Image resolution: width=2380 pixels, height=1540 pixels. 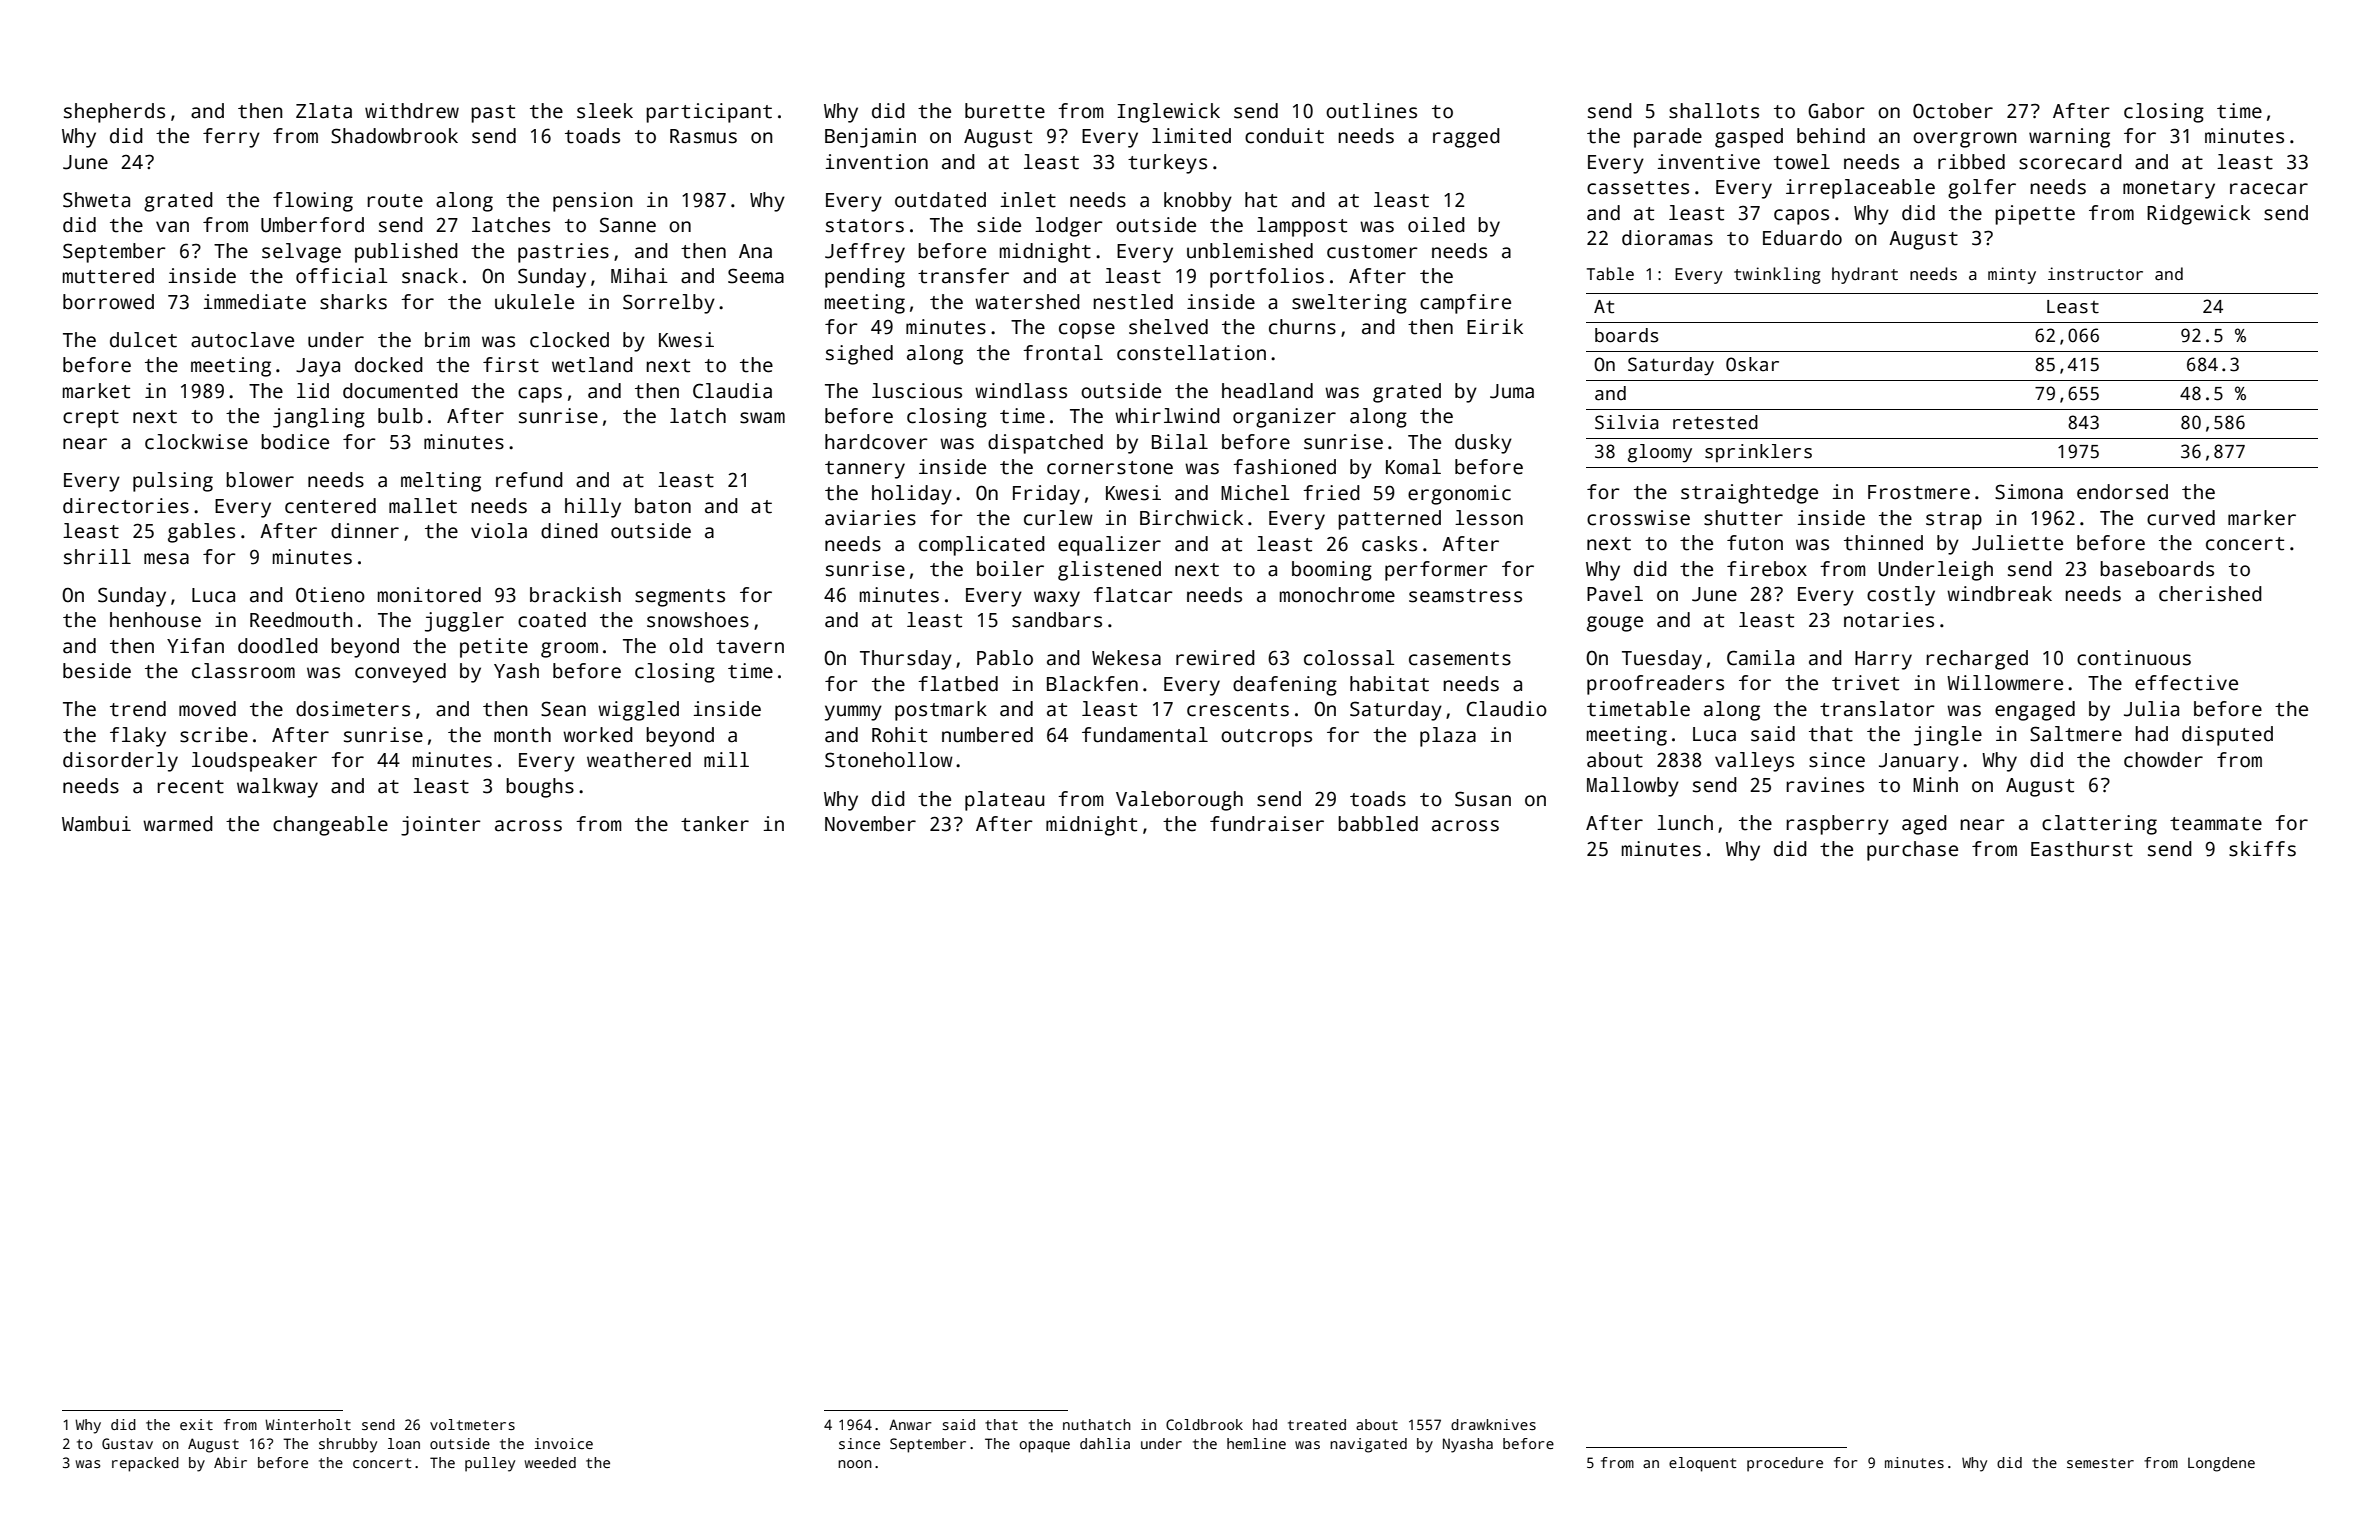 What do you see at coordinates (2095, 274) in the image?
I see `instructor` at bounding box center [2095, 274].
